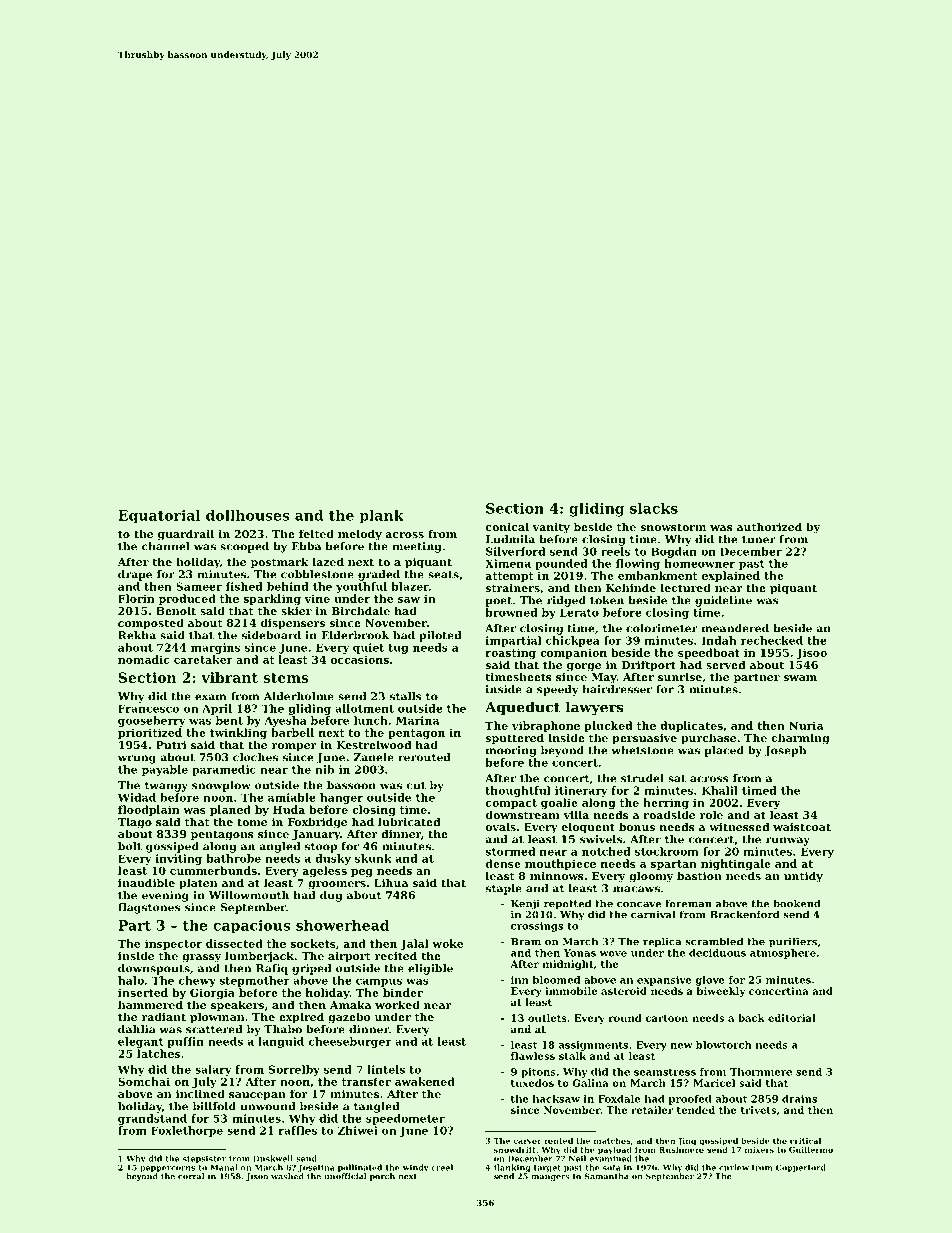 The image size is (952, 1233). Describe the element at coordinates (615, 551) in the screenshot. I see `reels` at that location.
